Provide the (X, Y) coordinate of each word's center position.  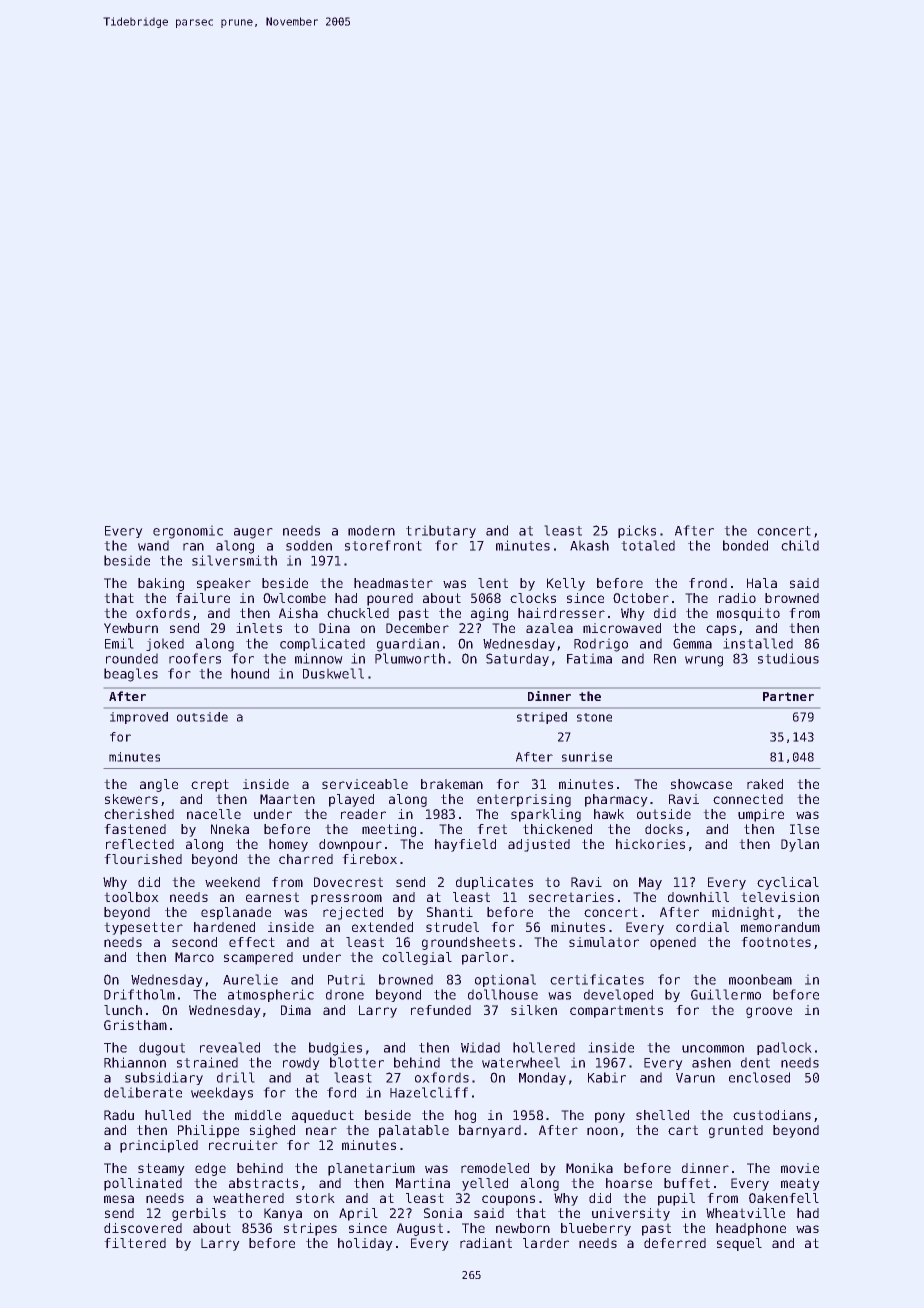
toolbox (131, 897)
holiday (365, 1244)
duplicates (494, 883)
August (420, 1229)
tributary (441, 531)
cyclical (788, 883)
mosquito (748, 614)
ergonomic (188, 532)
